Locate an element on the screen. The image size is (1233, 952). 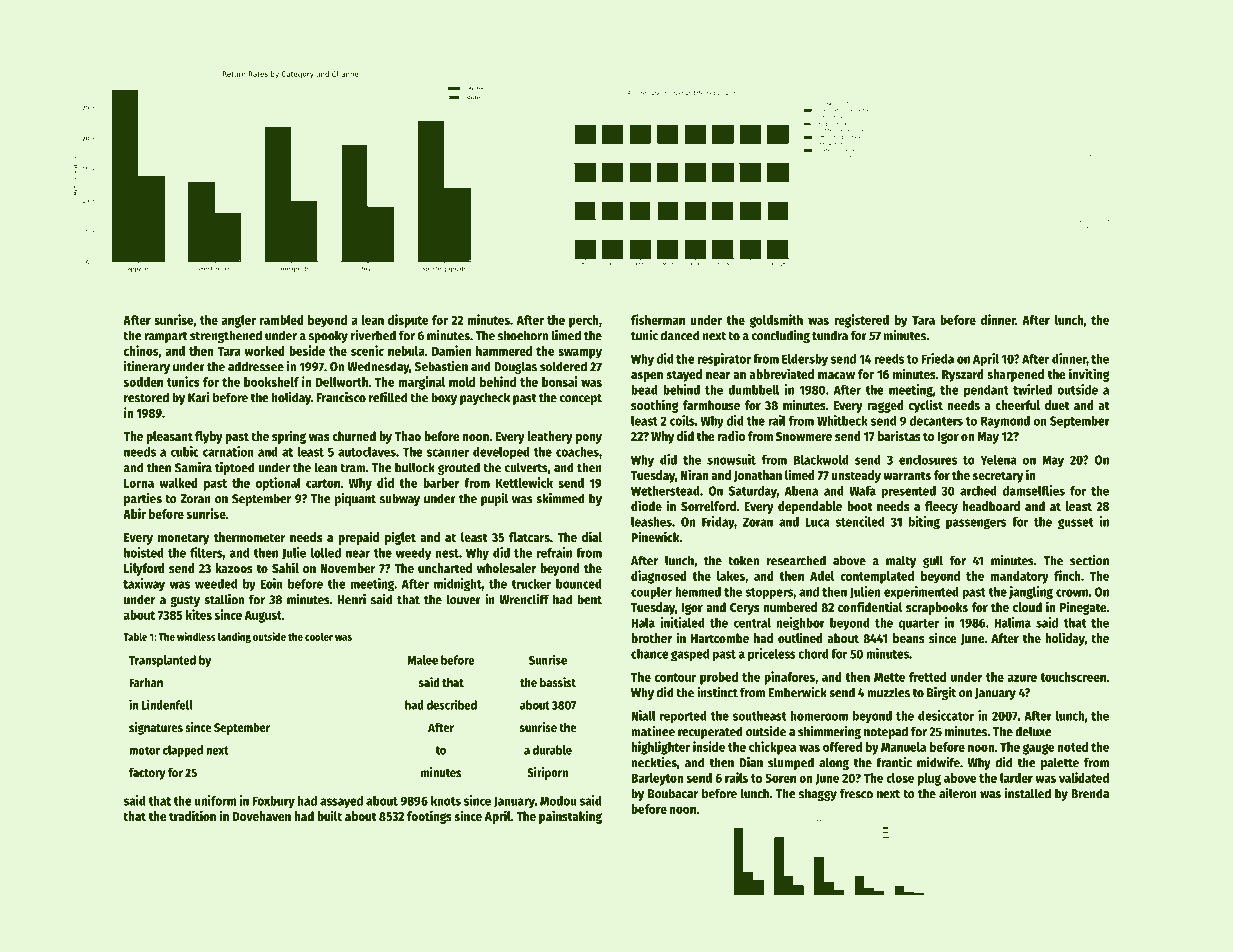
Mette is located at coordinates (889, 677).
